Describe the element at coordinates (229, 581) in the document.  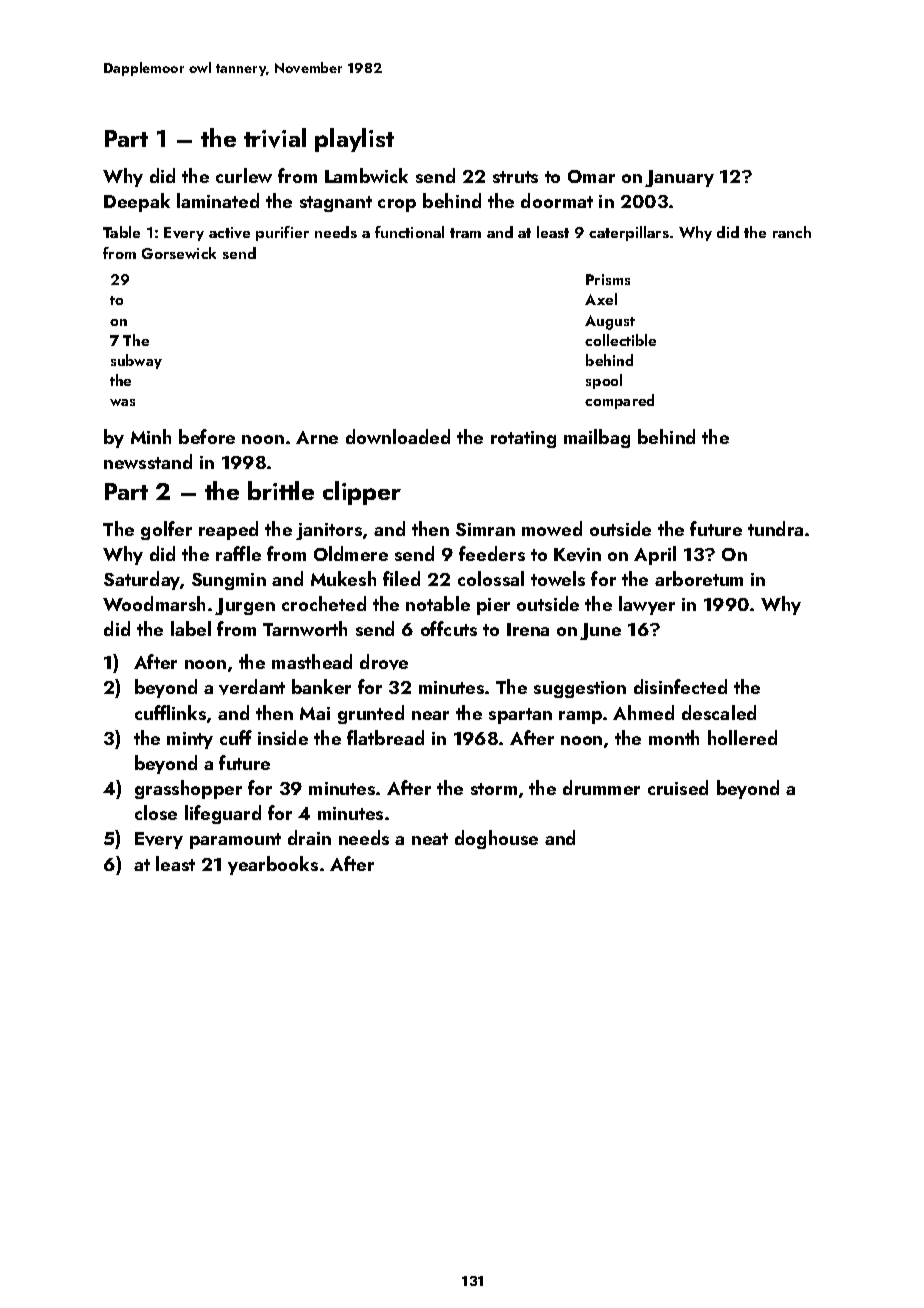
I see `Sungmin` at that location.
